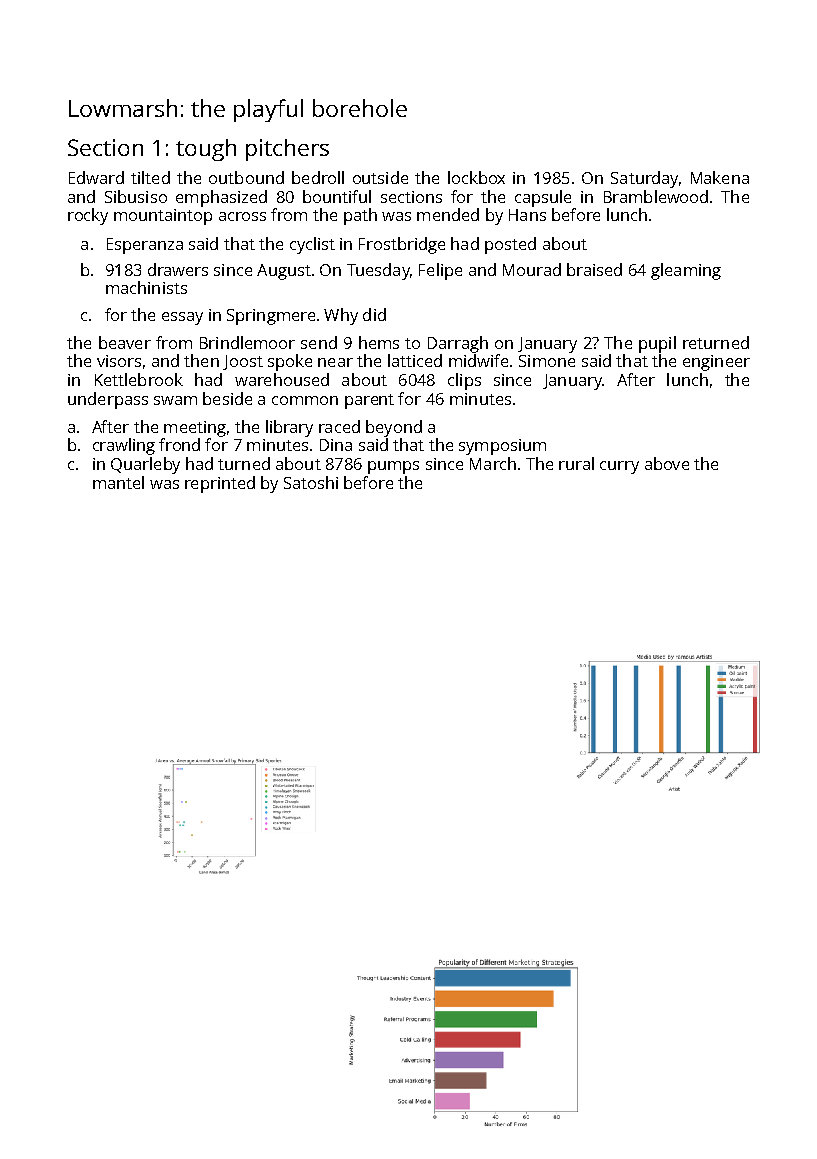 The width and height of the page is (817, 1159). What do you see at coordinates (125, 342) in the page?
I see `beaver` at bounding box center [125, 342].
